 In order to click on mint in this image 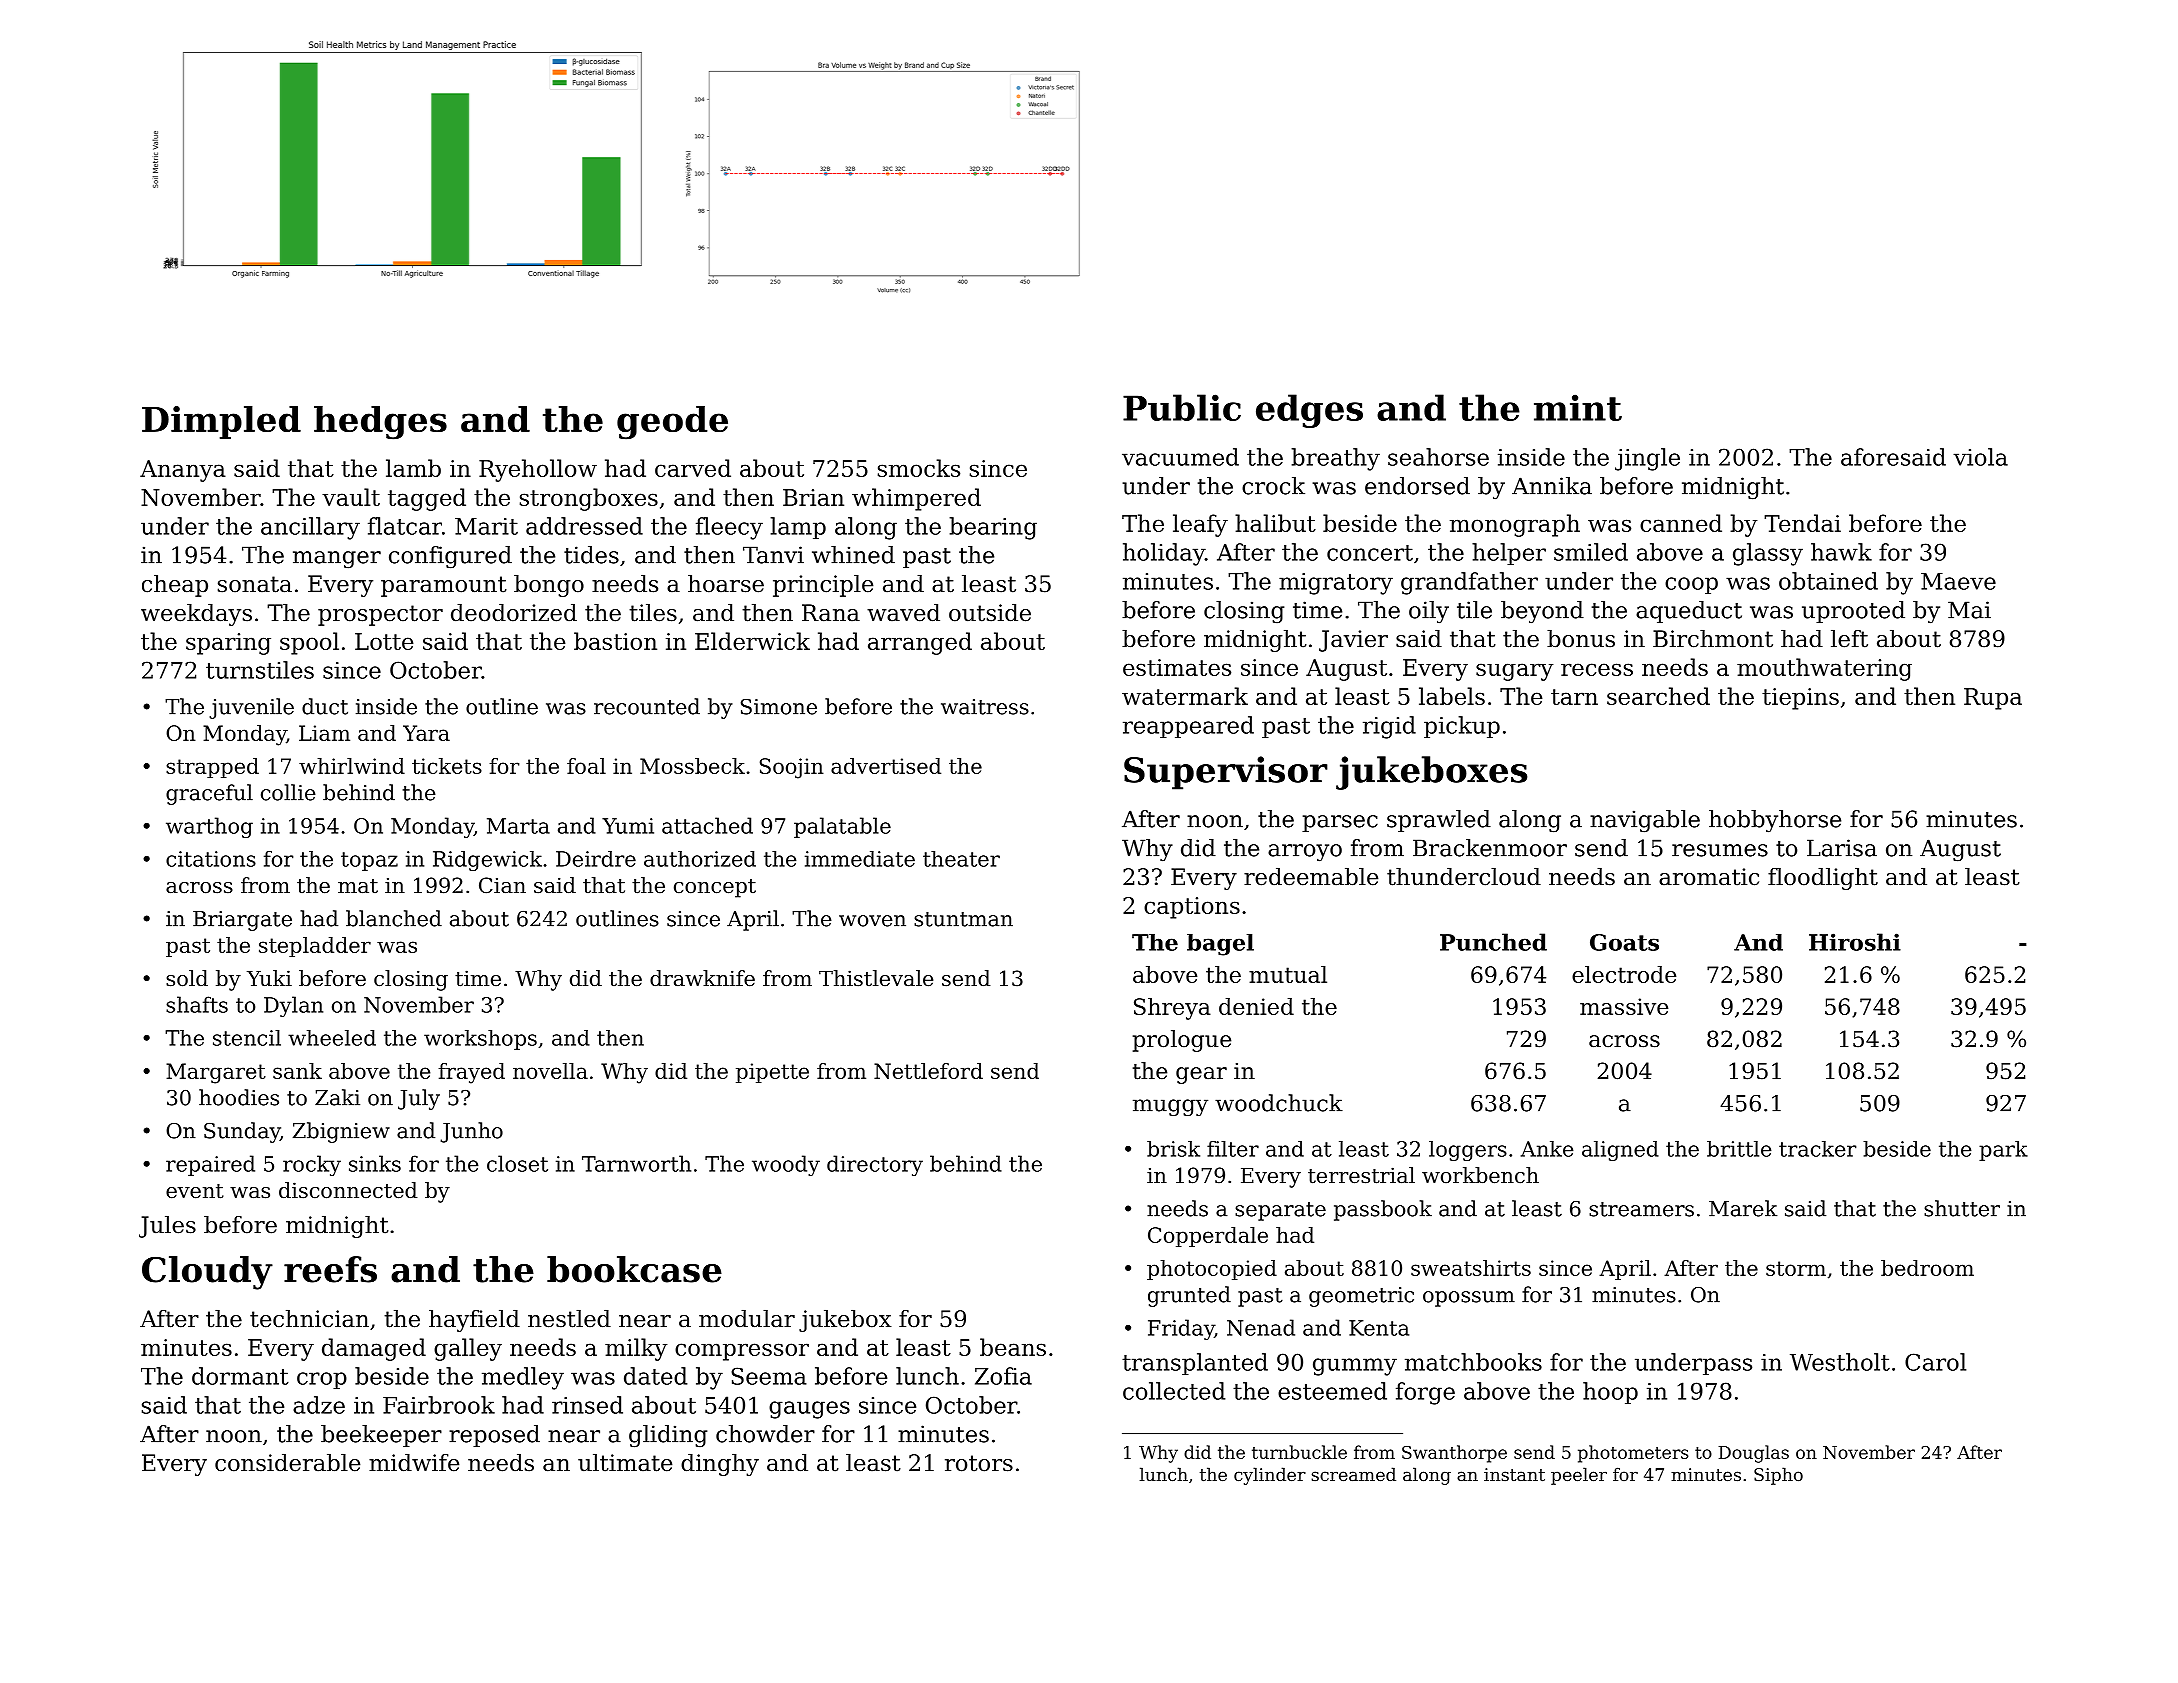, I will do `click(1578, 407)`.
